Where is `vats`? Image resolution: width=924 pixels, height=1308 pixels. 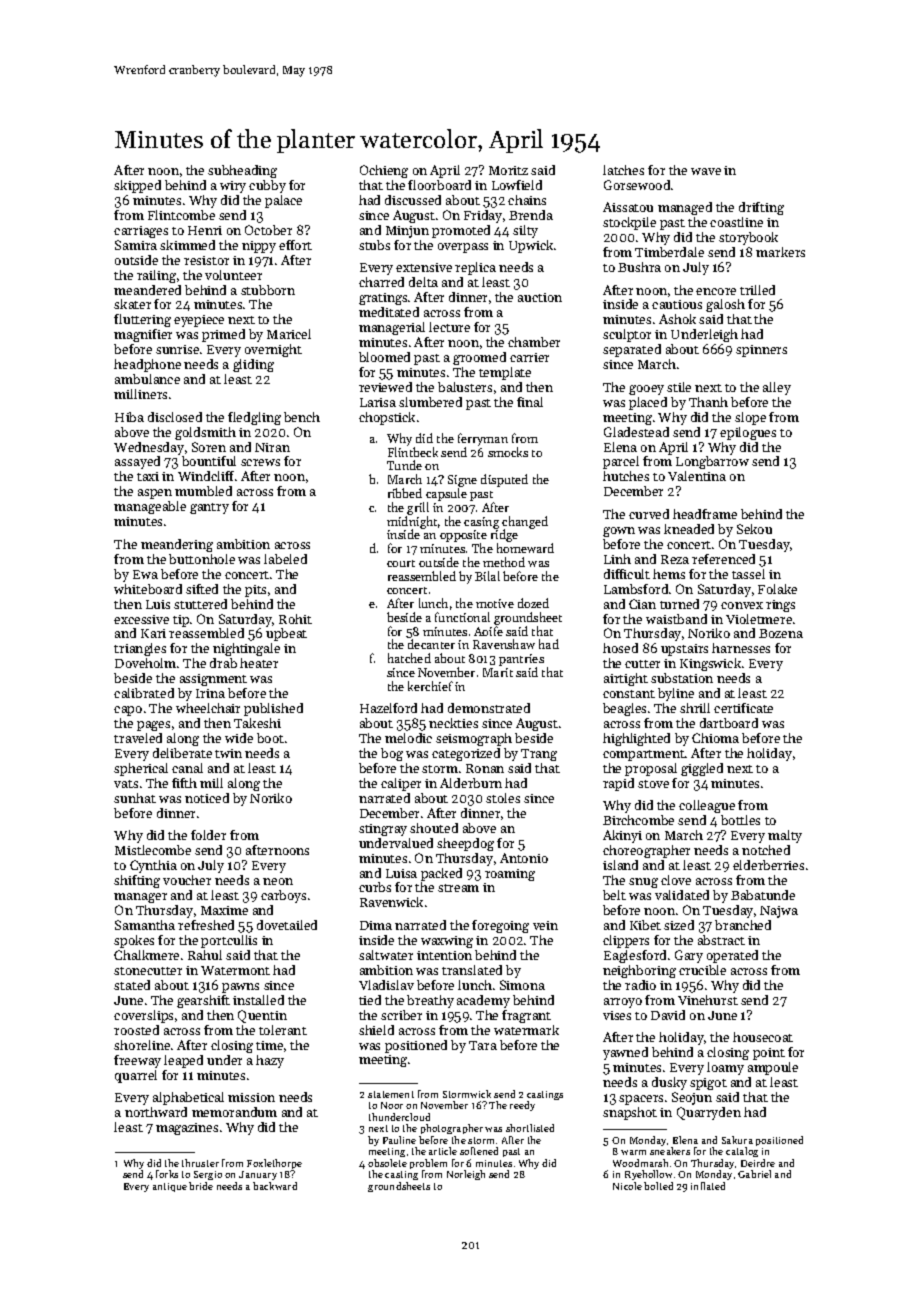 vats is located at coordinates (126, 784).
